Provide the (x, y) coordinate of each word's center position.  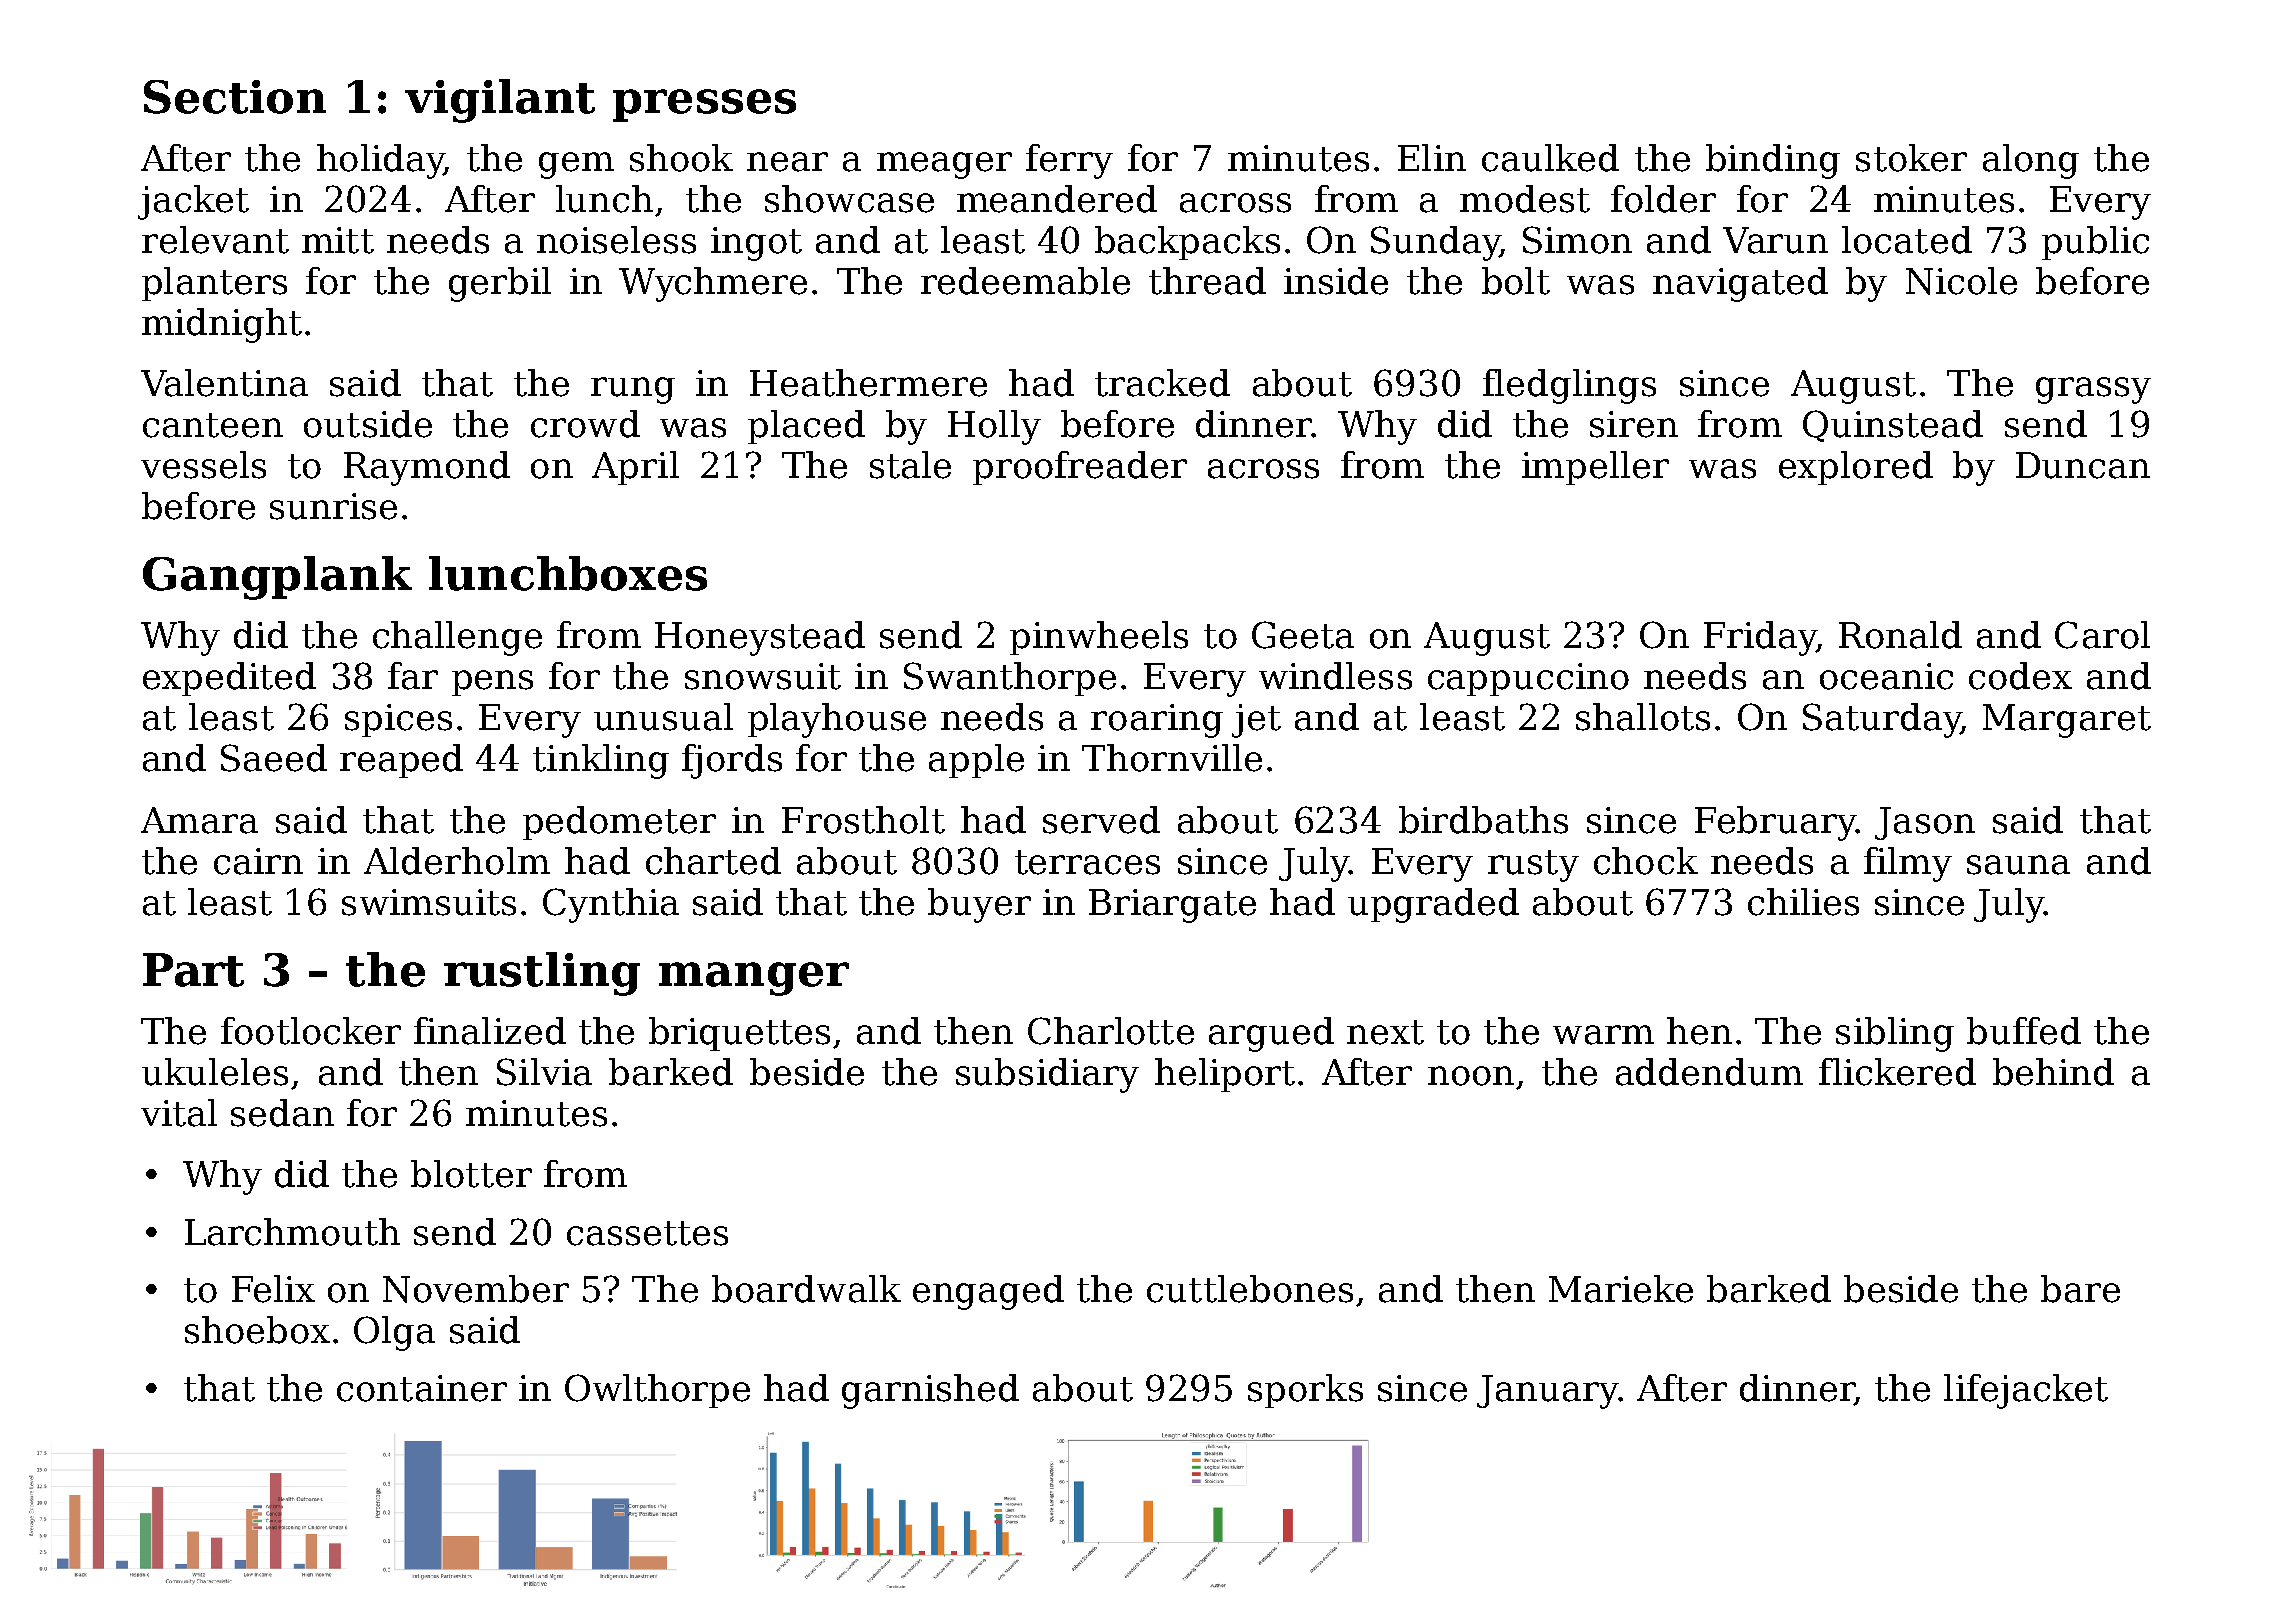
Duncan (2083, 465)
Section (235, 97)
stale (910, 465)
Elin (1432, 157)
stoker (1911, 158)
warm (1603, 1035)
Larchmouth (292, 1232)
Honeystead (760, 638)
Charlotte (1111, 1031)
